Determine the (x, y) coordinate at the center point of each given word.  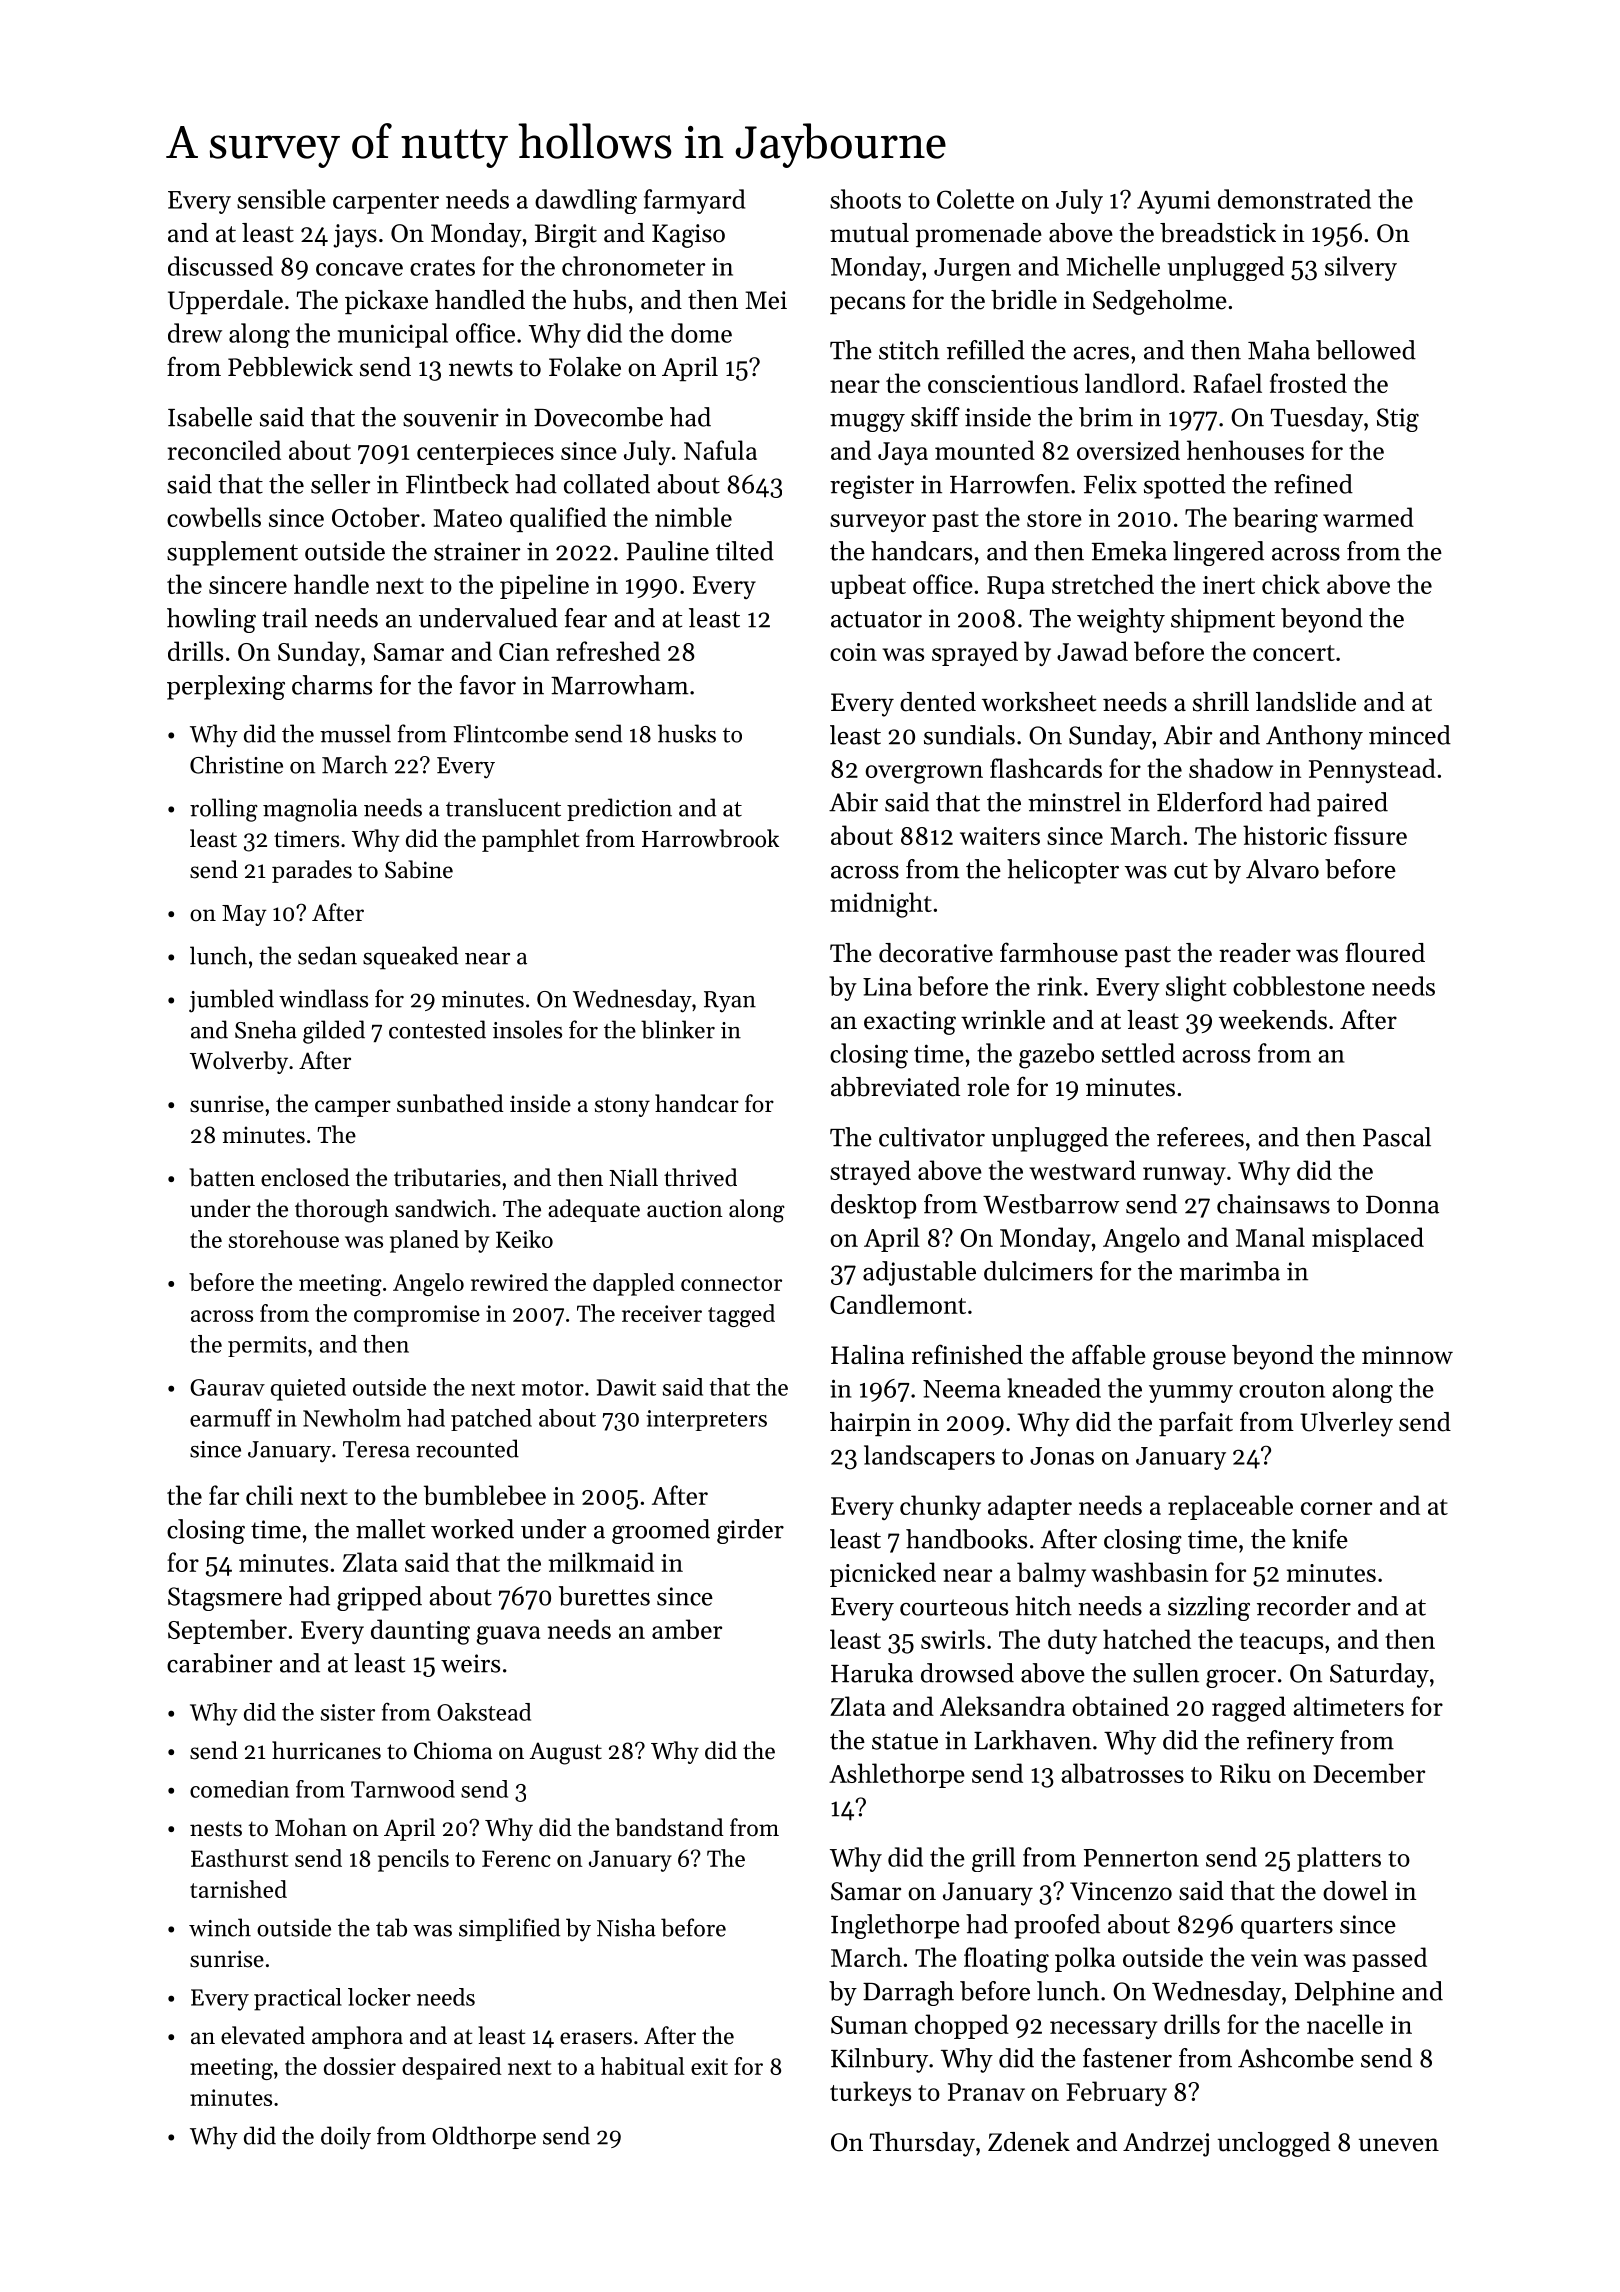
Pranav (986, 2092)
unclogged (1274, 2144)
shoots (865, 199)
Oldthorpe (484, 2137)
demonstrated (1294, 199)
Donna (1402, 1205)
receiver (662, 1313)
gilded (334, 1032)
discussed (220, 266)
